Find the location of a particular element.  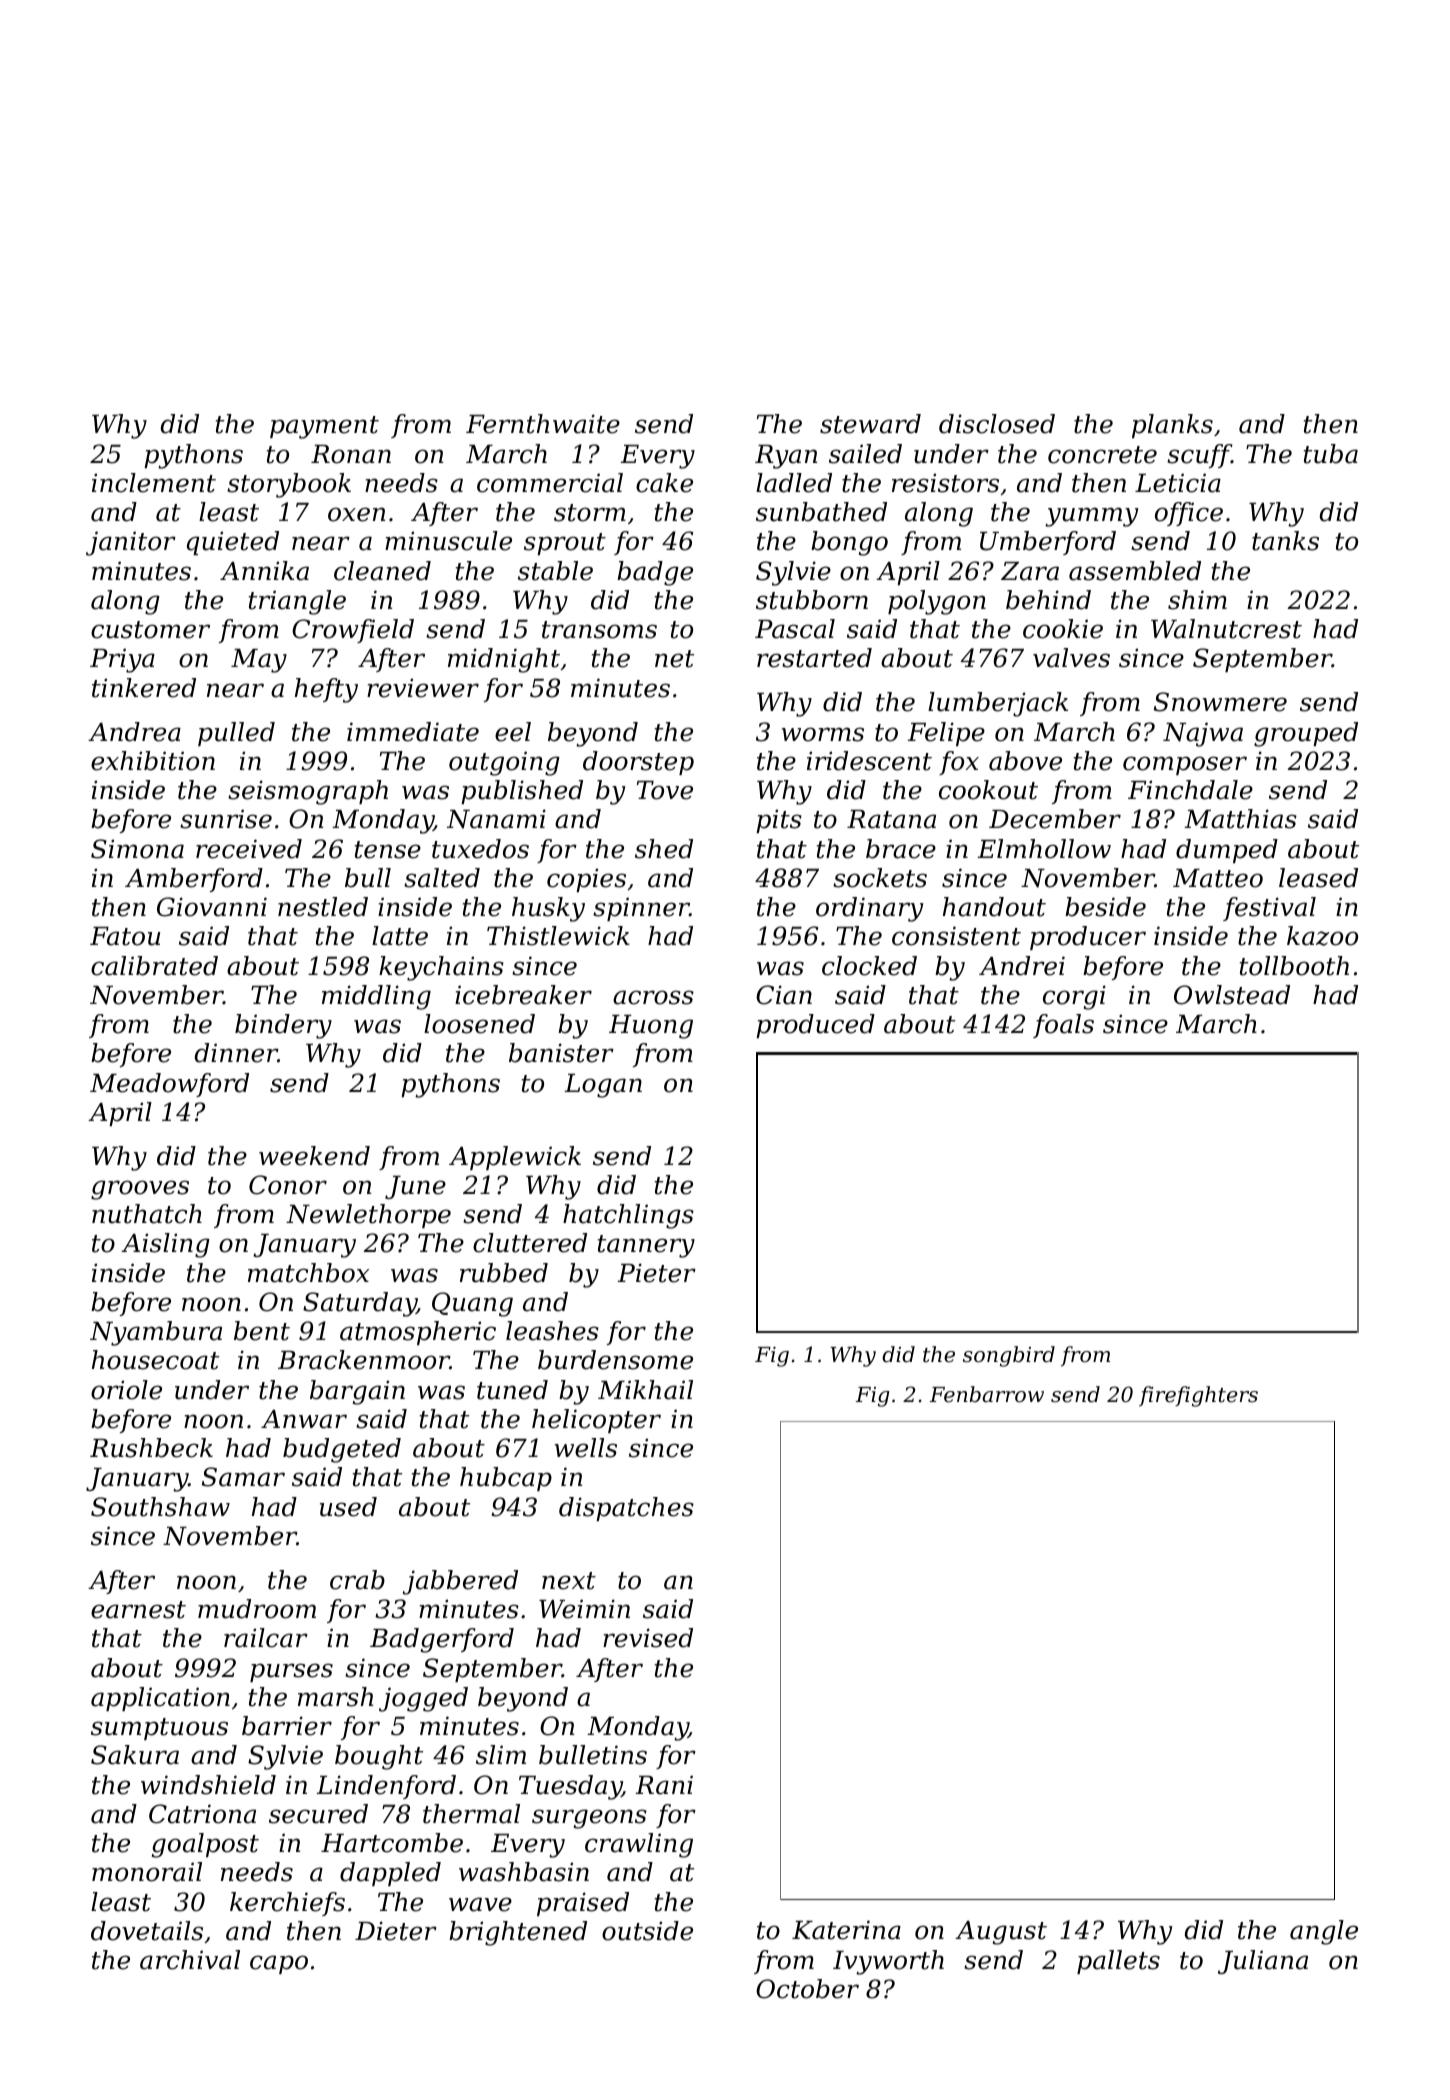

composer is located at coordinates (1185, 765).
